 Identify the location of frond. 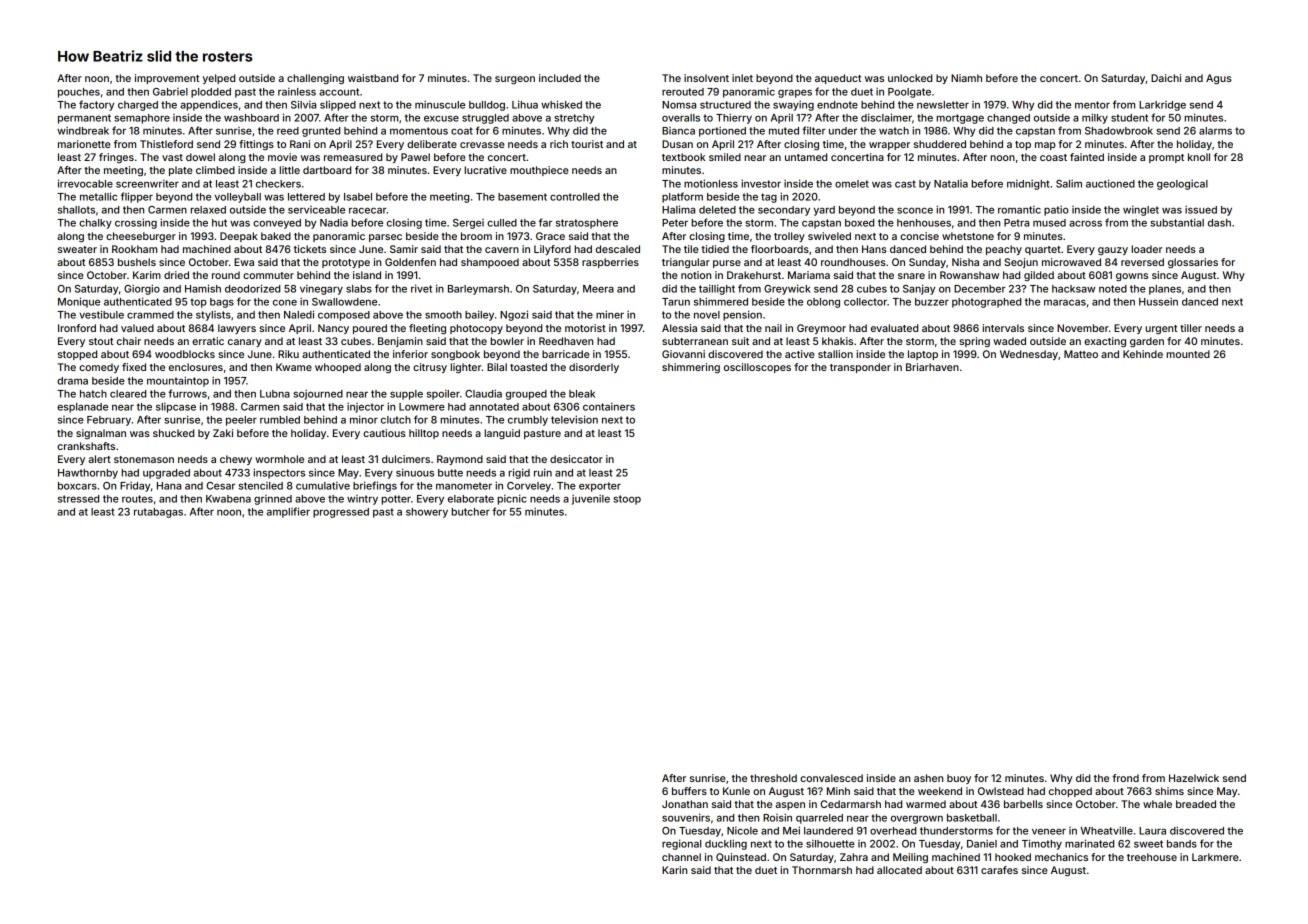
(1125, 778).
